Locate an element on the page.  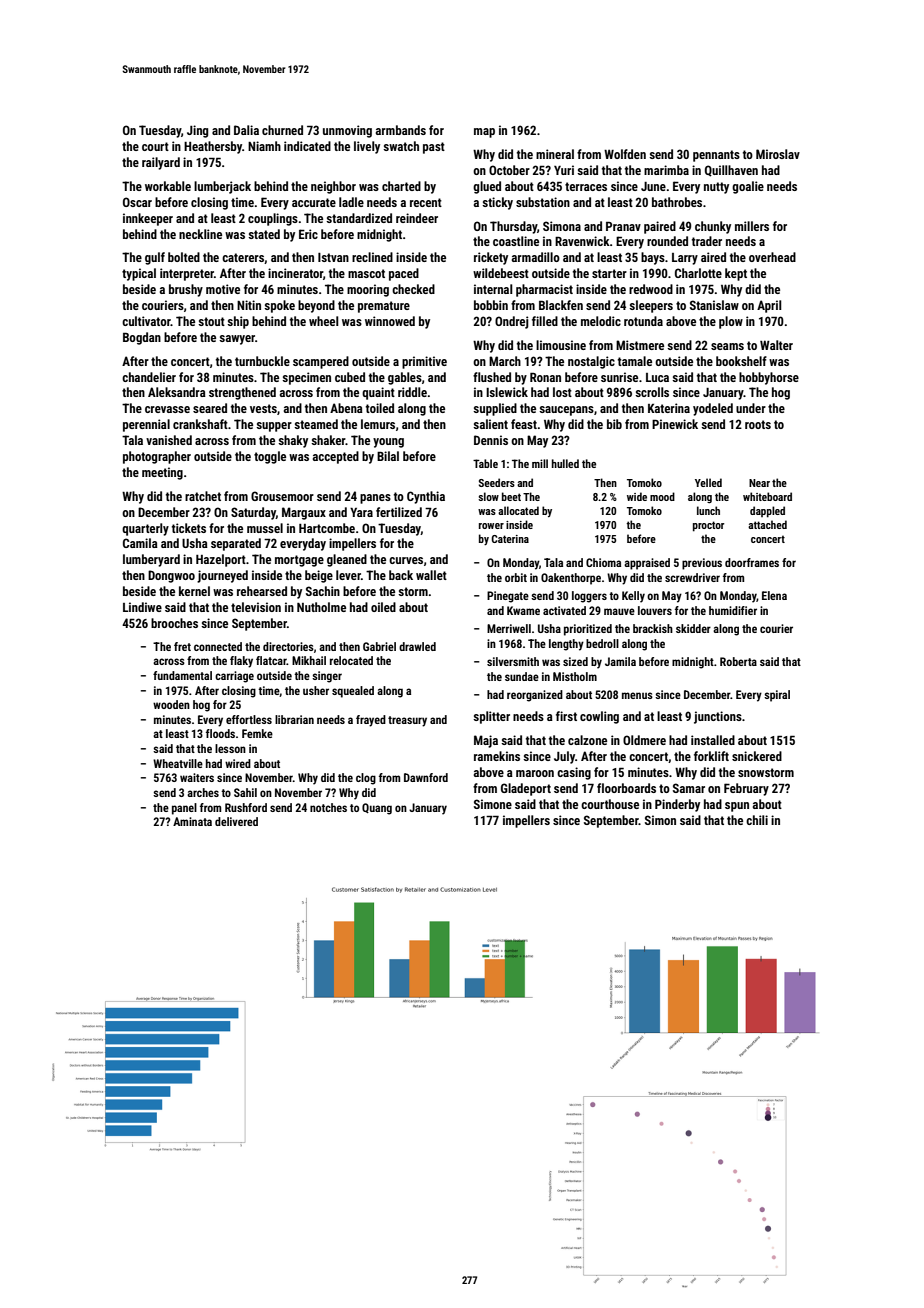
lumberjack is located at coordinates (222, 187).
